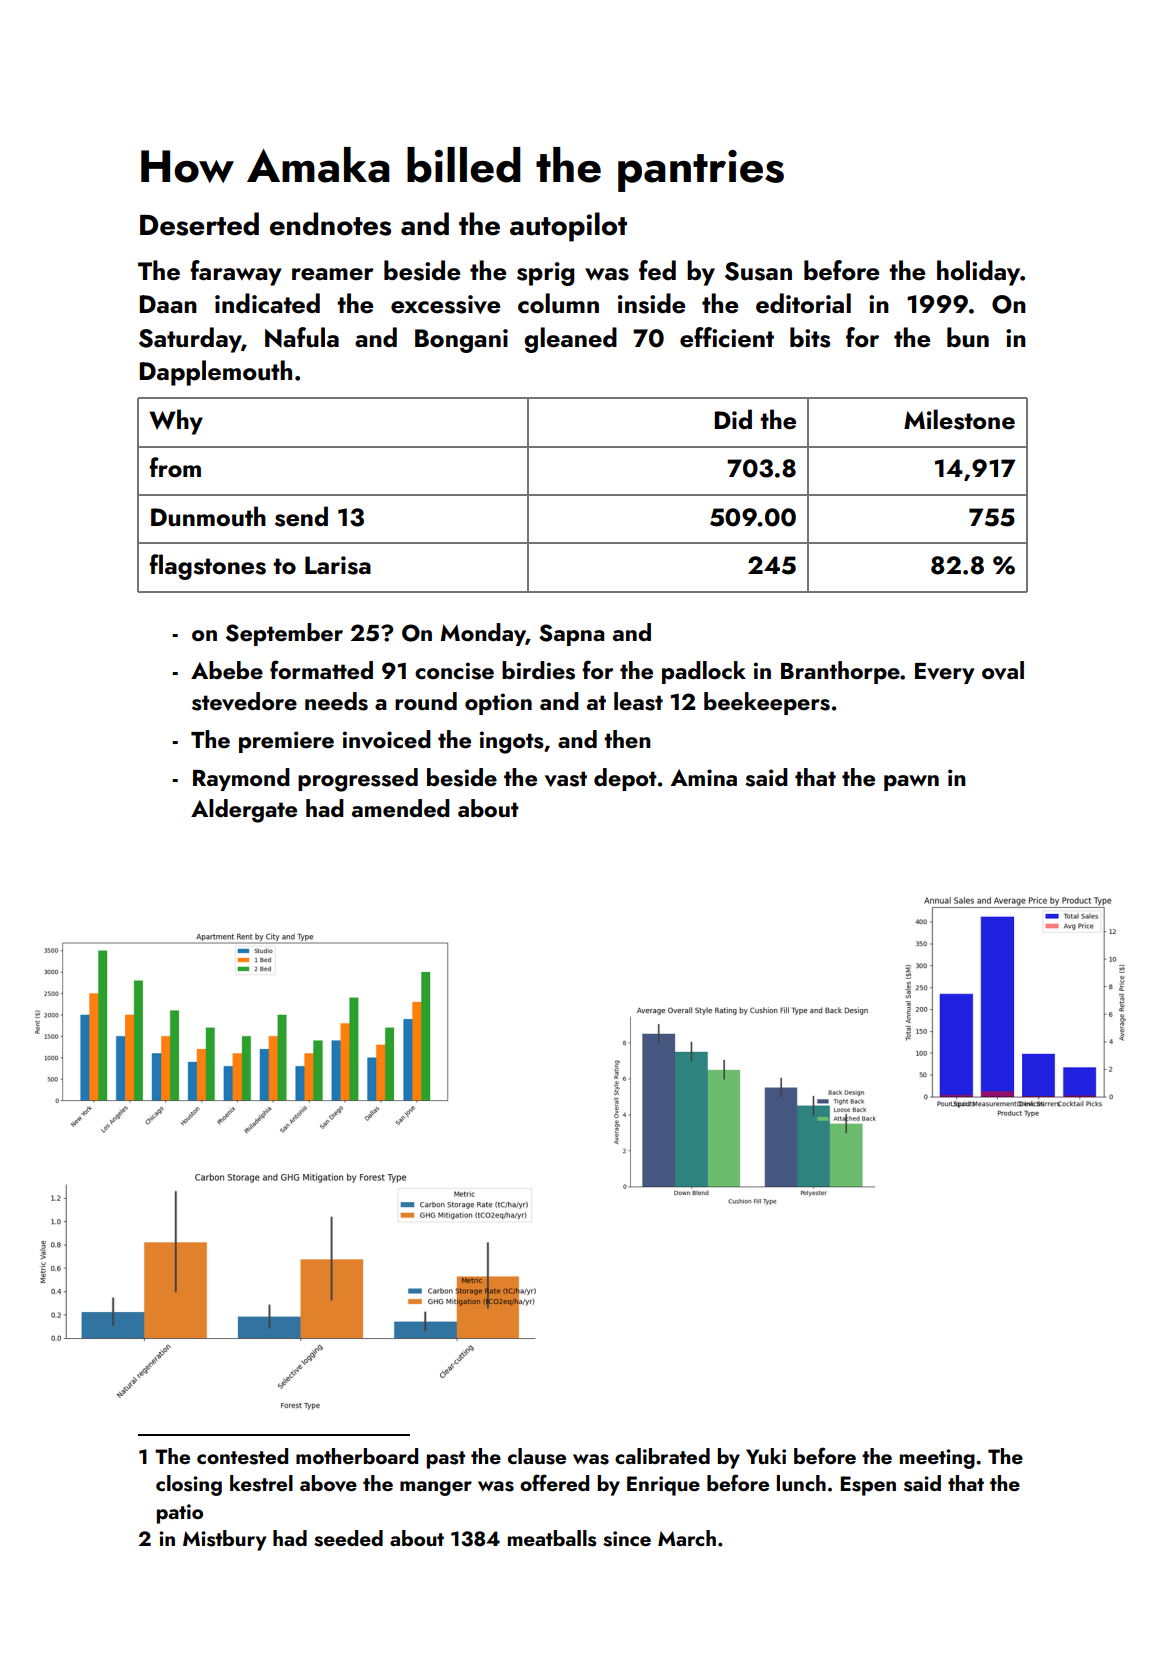  I want to click on above, so click(328, 1483).
